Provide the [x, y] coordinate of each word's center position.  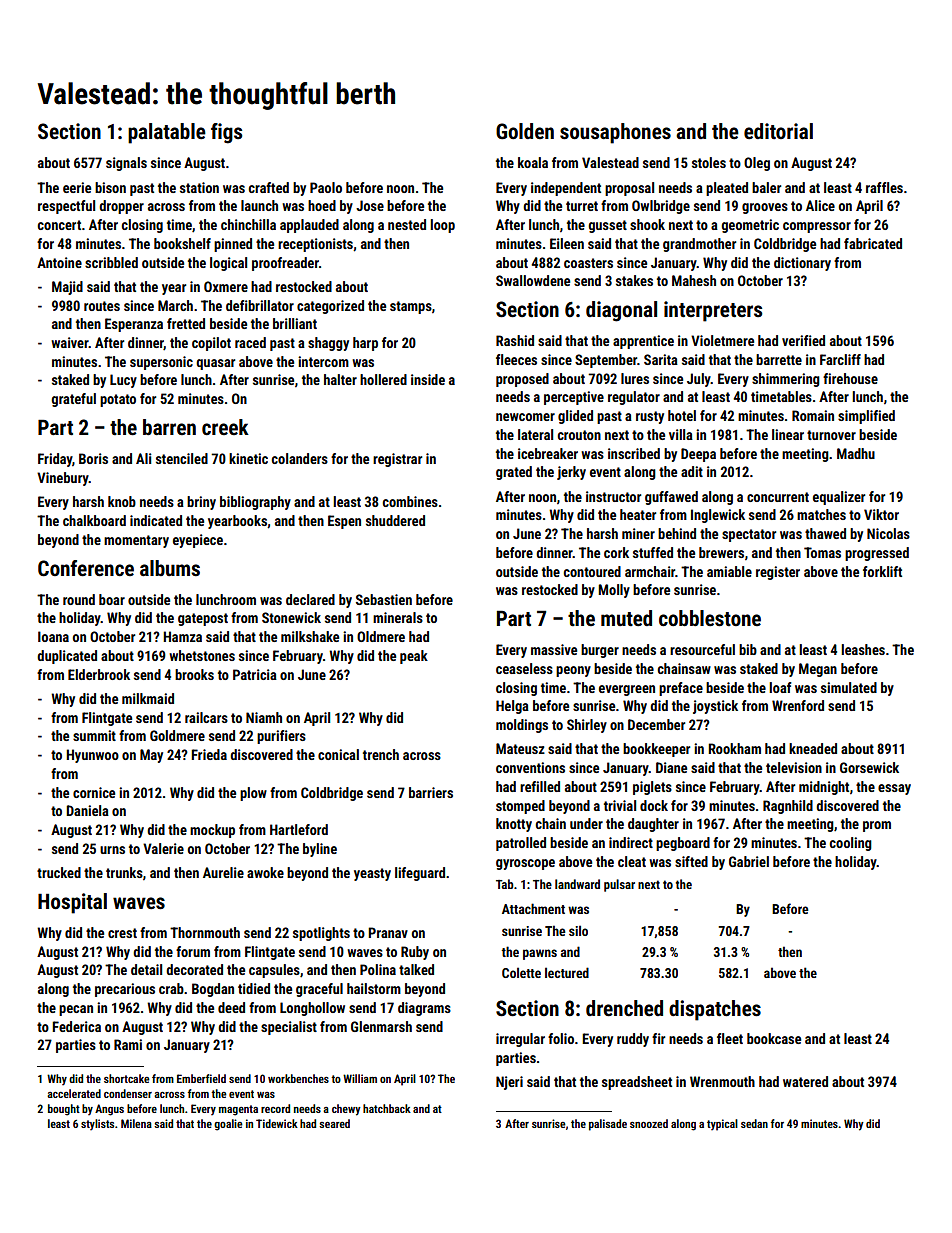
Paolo [326, 187]
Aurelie [223, 872]
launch [259, 205]
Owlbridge [661, 207]
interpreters [713, 311]
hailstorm [374, 988]
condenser [128, 1093]
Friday [55, 460]
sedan [754, 1123]
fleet [730, 1038]
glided [575, 417]
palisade [608, 1125]
